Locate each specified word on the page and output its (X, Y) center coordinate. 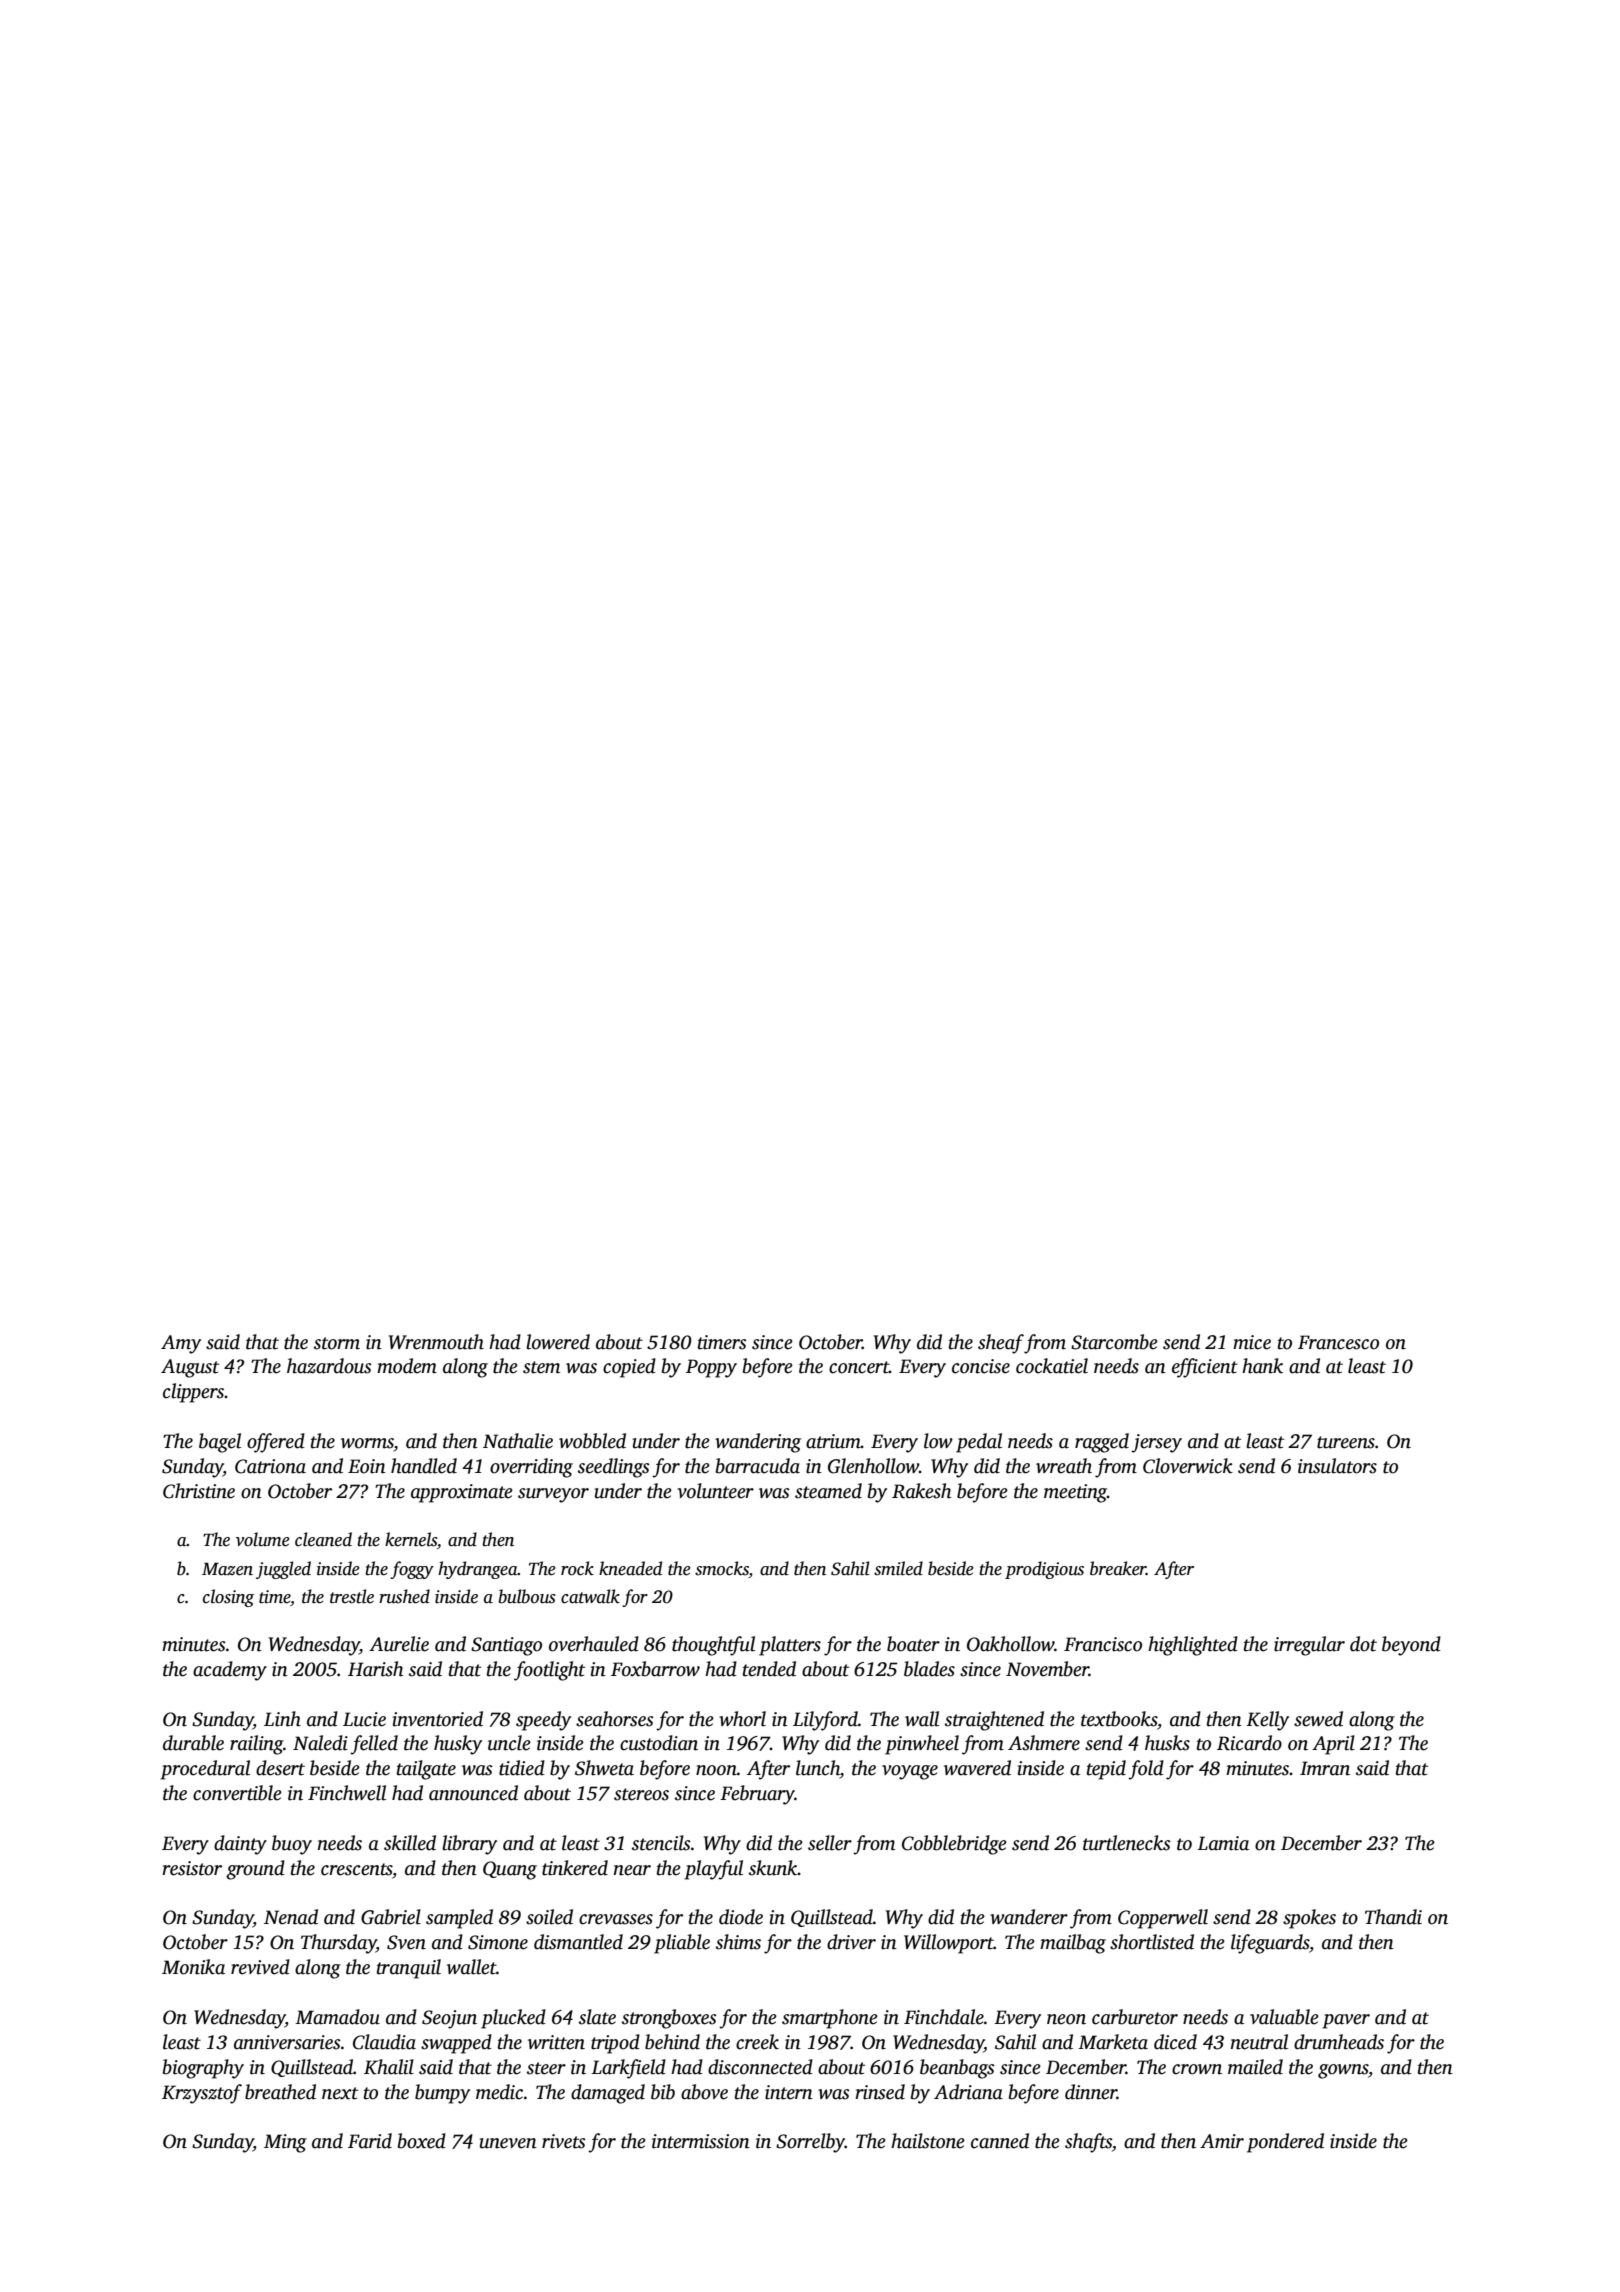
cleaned (323, 1539)
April (1333, 1745)
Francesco (1338, 1342)
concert (859, 1367)
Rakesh (921, 1491)
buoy (292, 1845)
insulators (1337, 1466)
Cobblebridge (954, 1845)
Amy (181, 1344)
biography (203, 2069)
